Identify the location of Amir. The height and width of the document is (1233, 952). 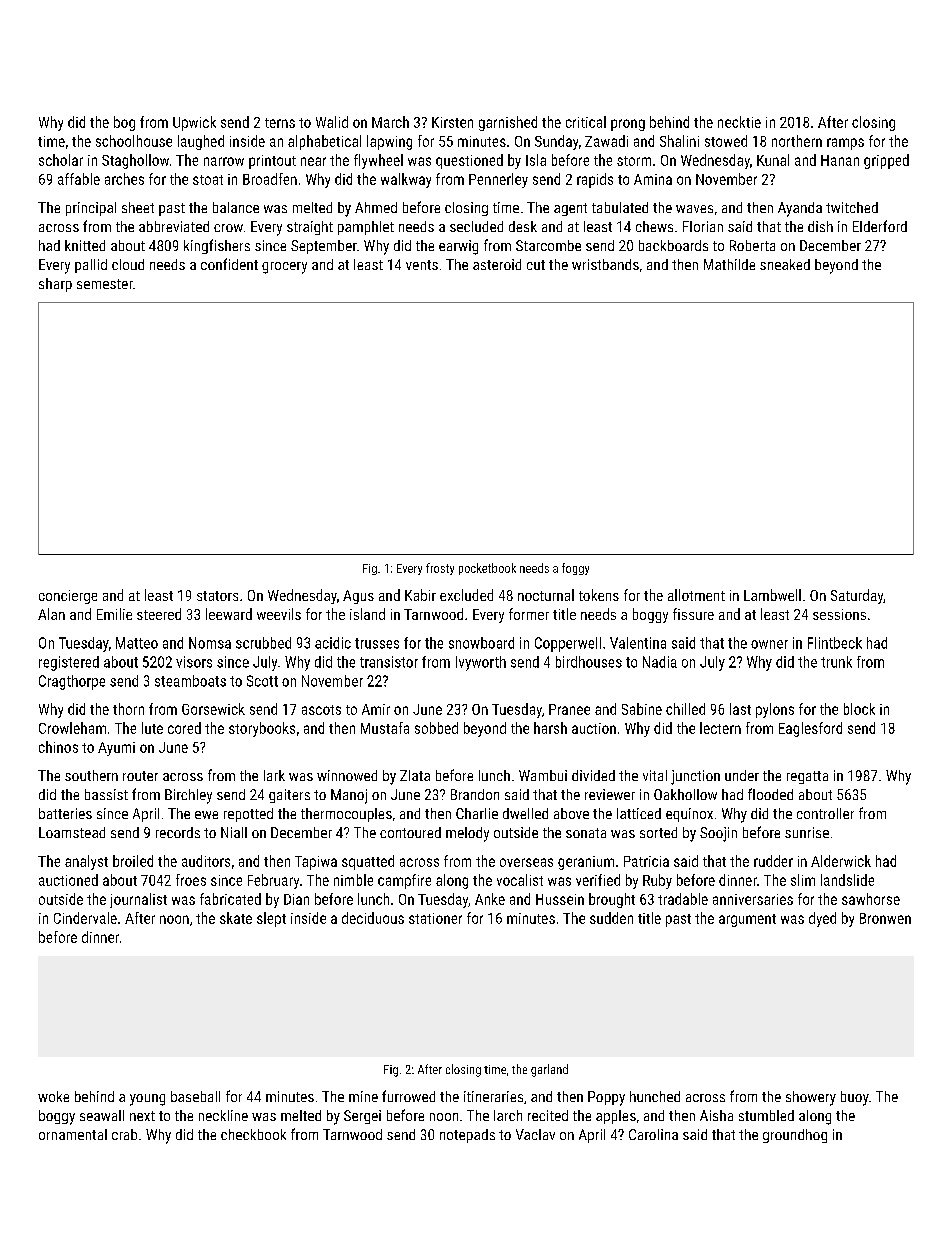
(376, 709).
